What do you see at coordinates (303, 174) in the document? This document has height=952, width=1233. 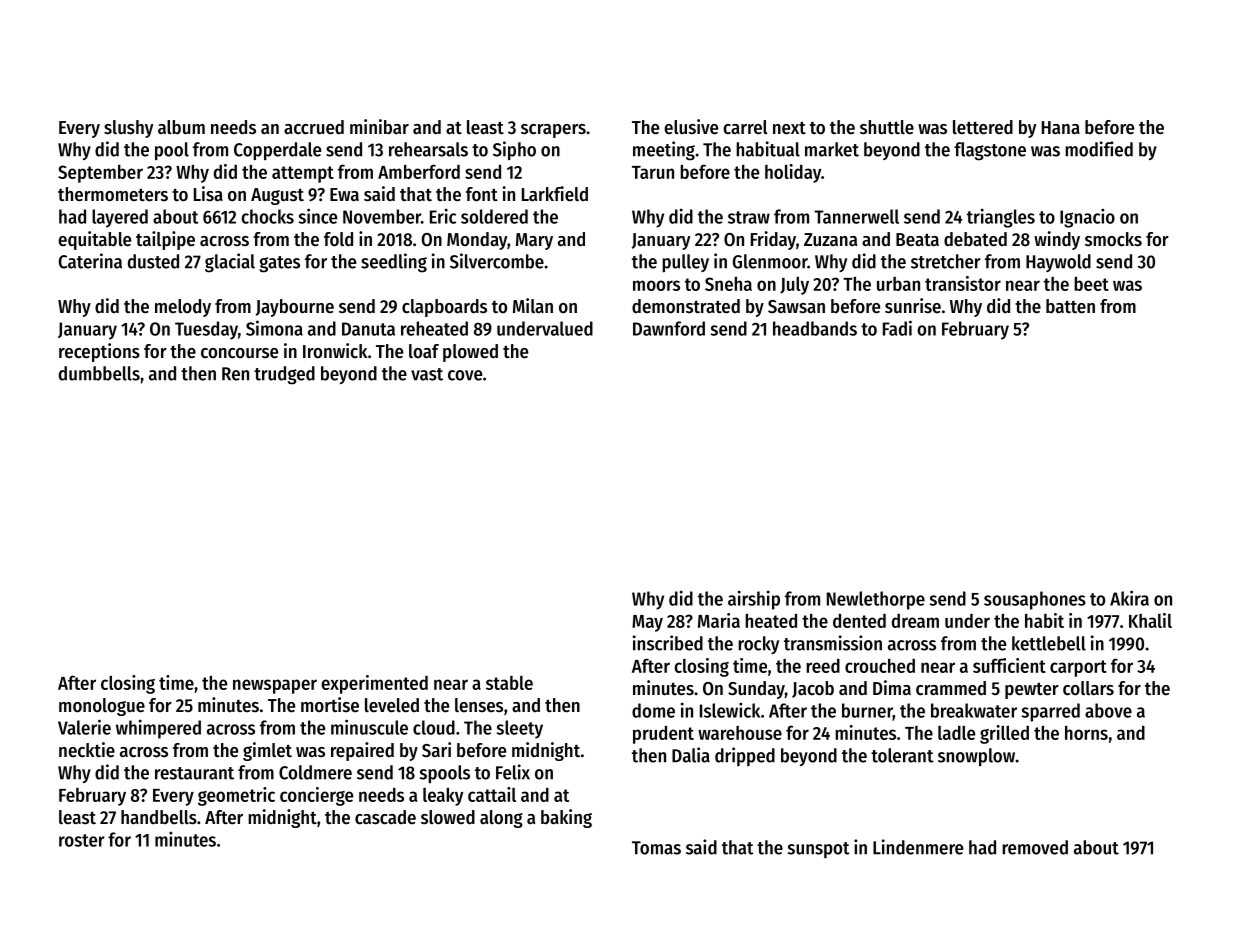 I see `attempt` at bounding box center [303, 174].
